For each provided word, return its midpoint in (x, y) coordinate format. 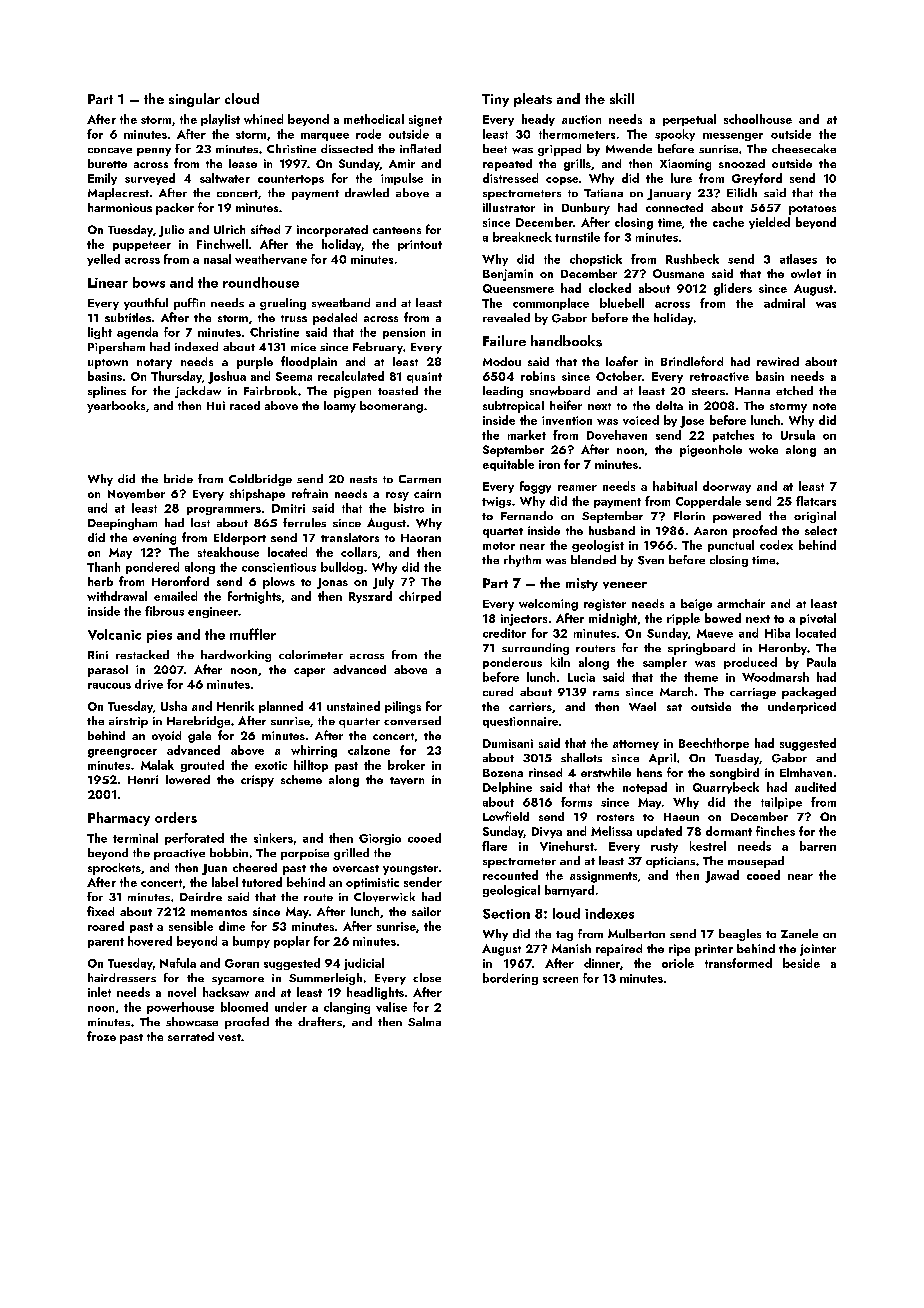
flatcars (816, 501)
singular (194, 100)
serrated (191, 1036)
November (136, 494)
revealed (506, 317)
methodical (374, 119)
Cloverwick (384, 897)
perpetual (689, 120)
